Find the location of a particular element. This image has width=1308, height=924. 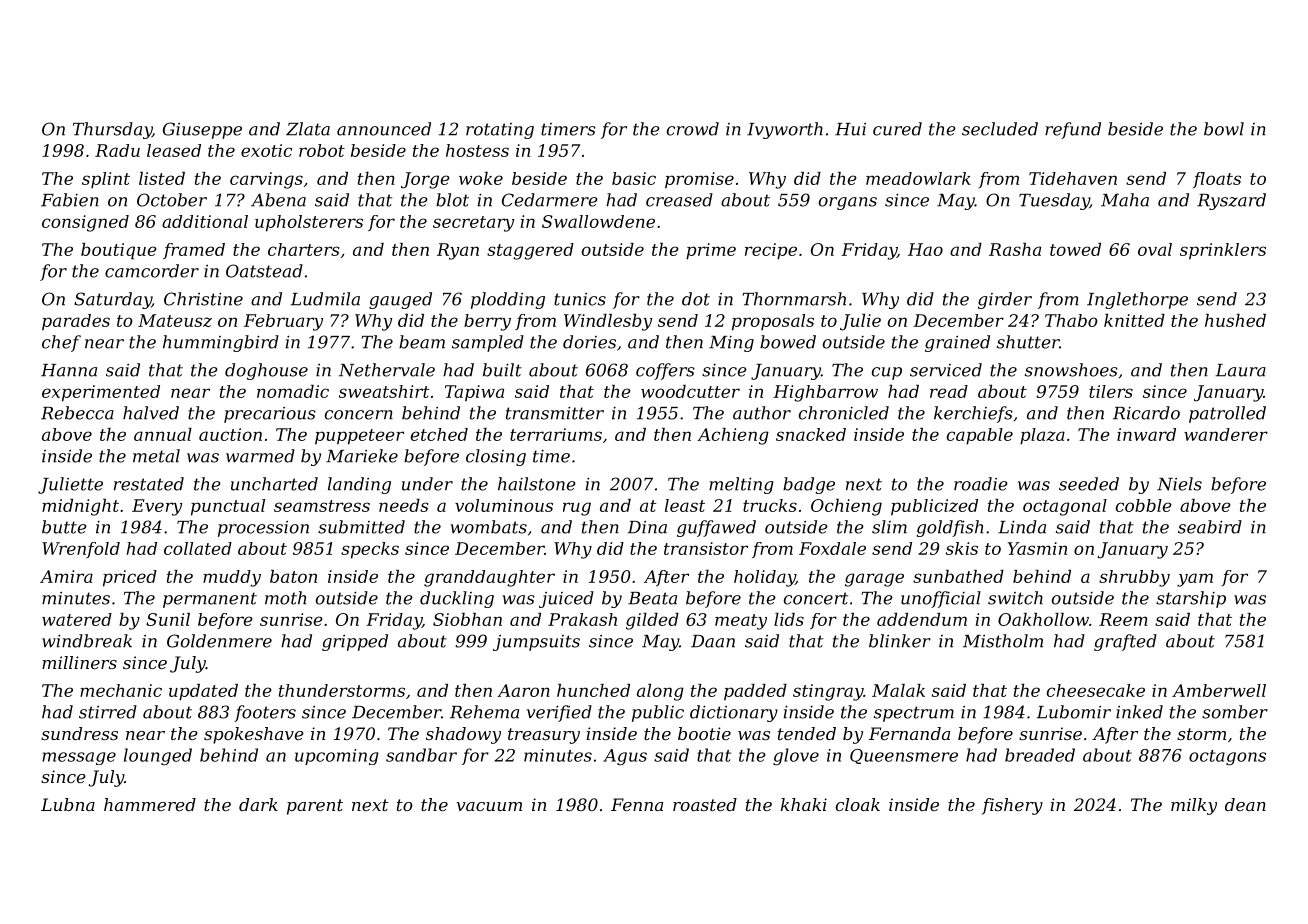

crowd is located at coordinates (693, 129).
